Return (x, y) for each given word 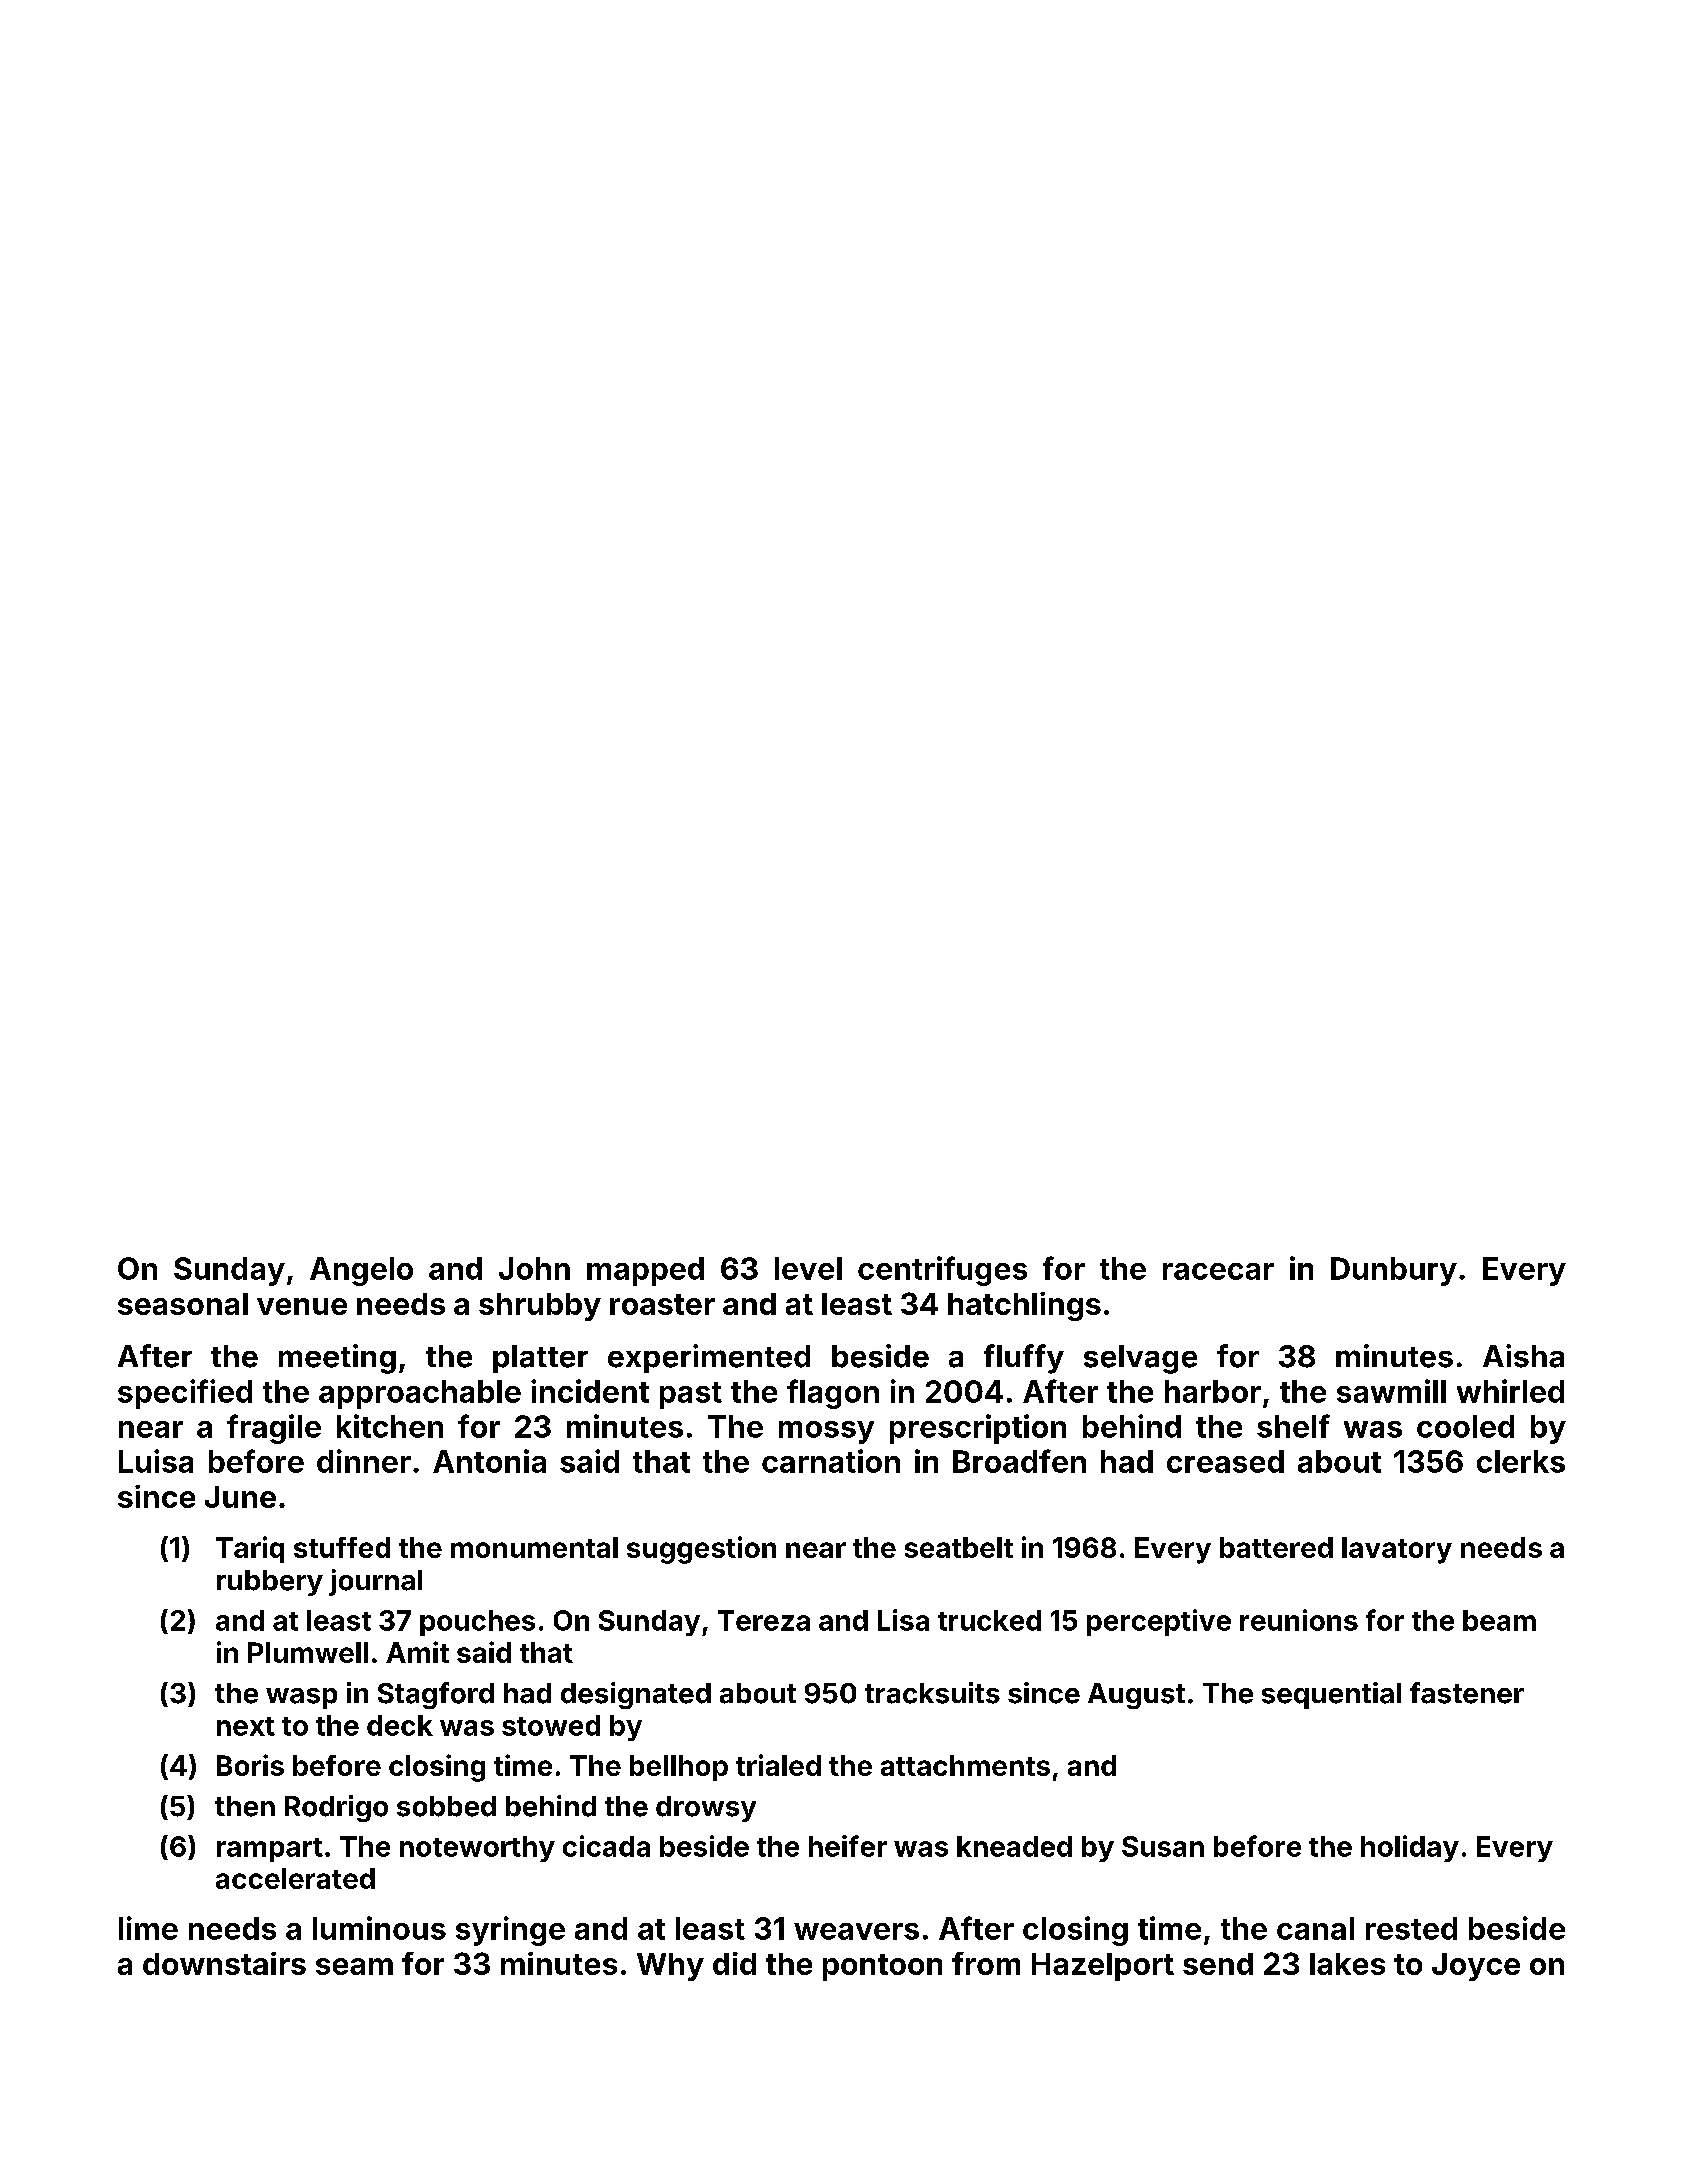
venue (302, 1306)
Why (670, 1967)
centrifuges (942, 1271)
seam (354, 1966)
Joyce (1476, 1967)
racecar (1218, 1271)
